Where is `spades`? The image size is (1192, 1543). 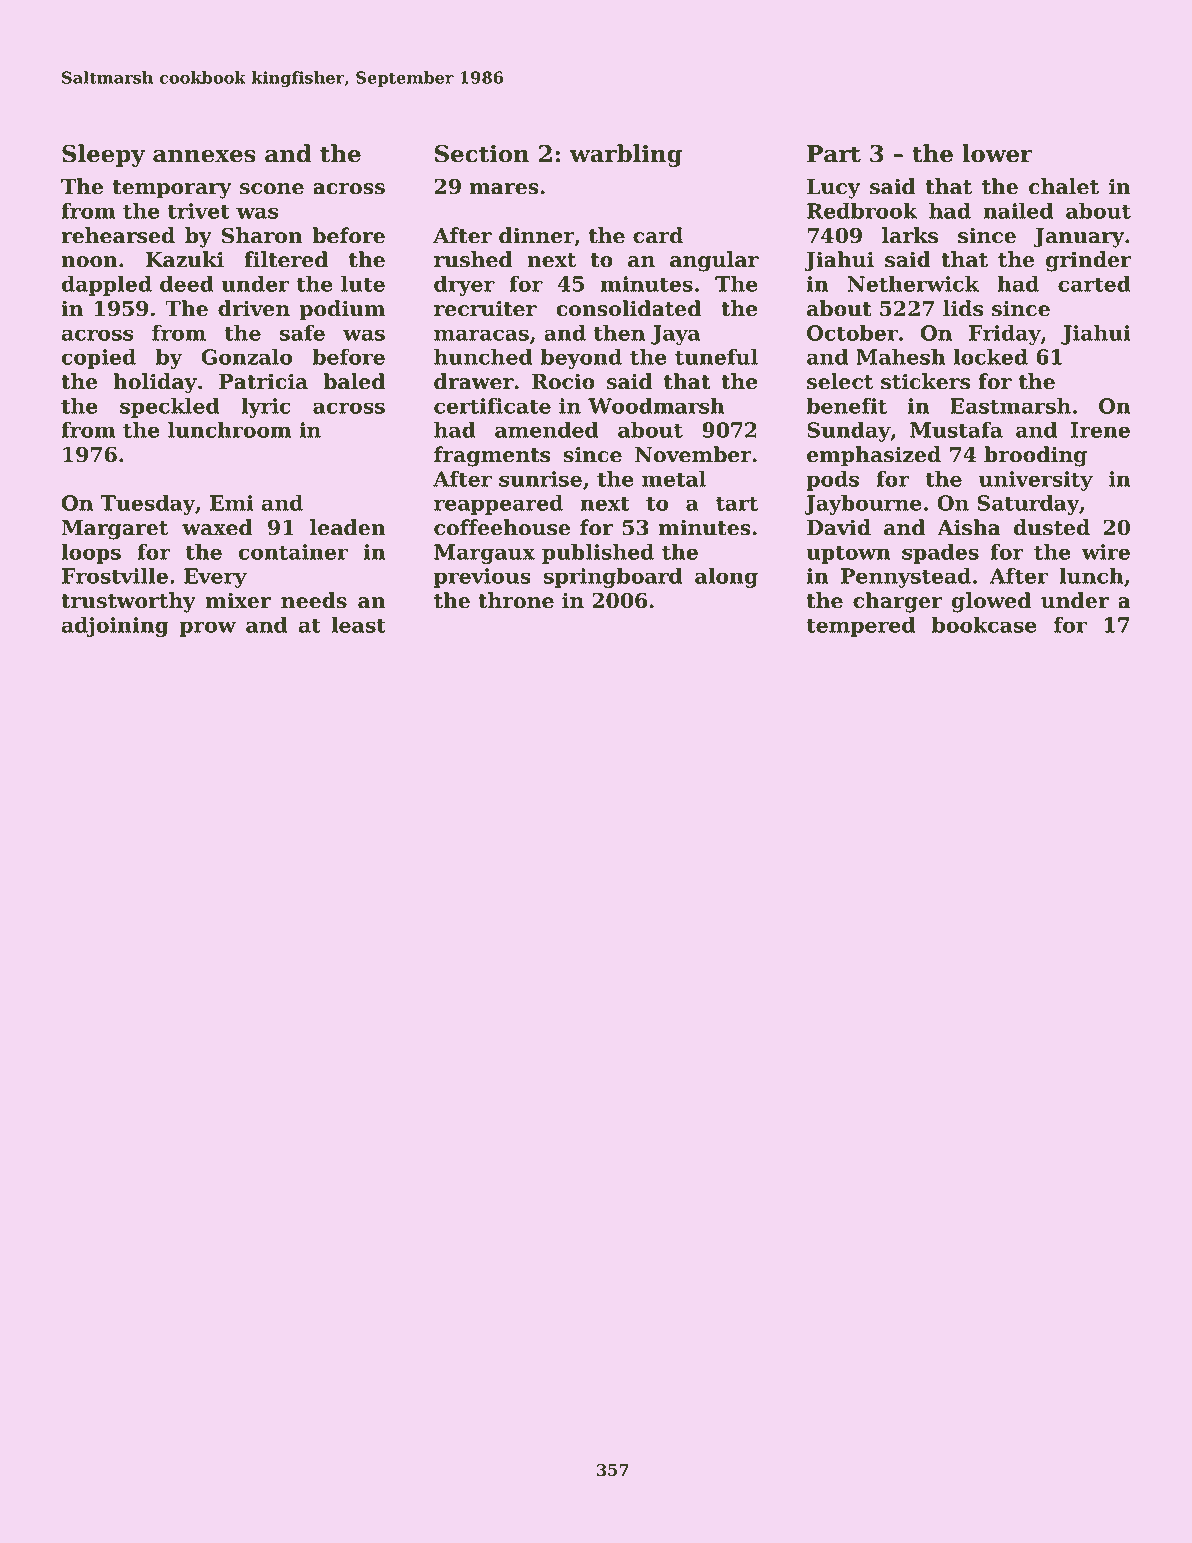
spades is located at coordinates (940, 554).
